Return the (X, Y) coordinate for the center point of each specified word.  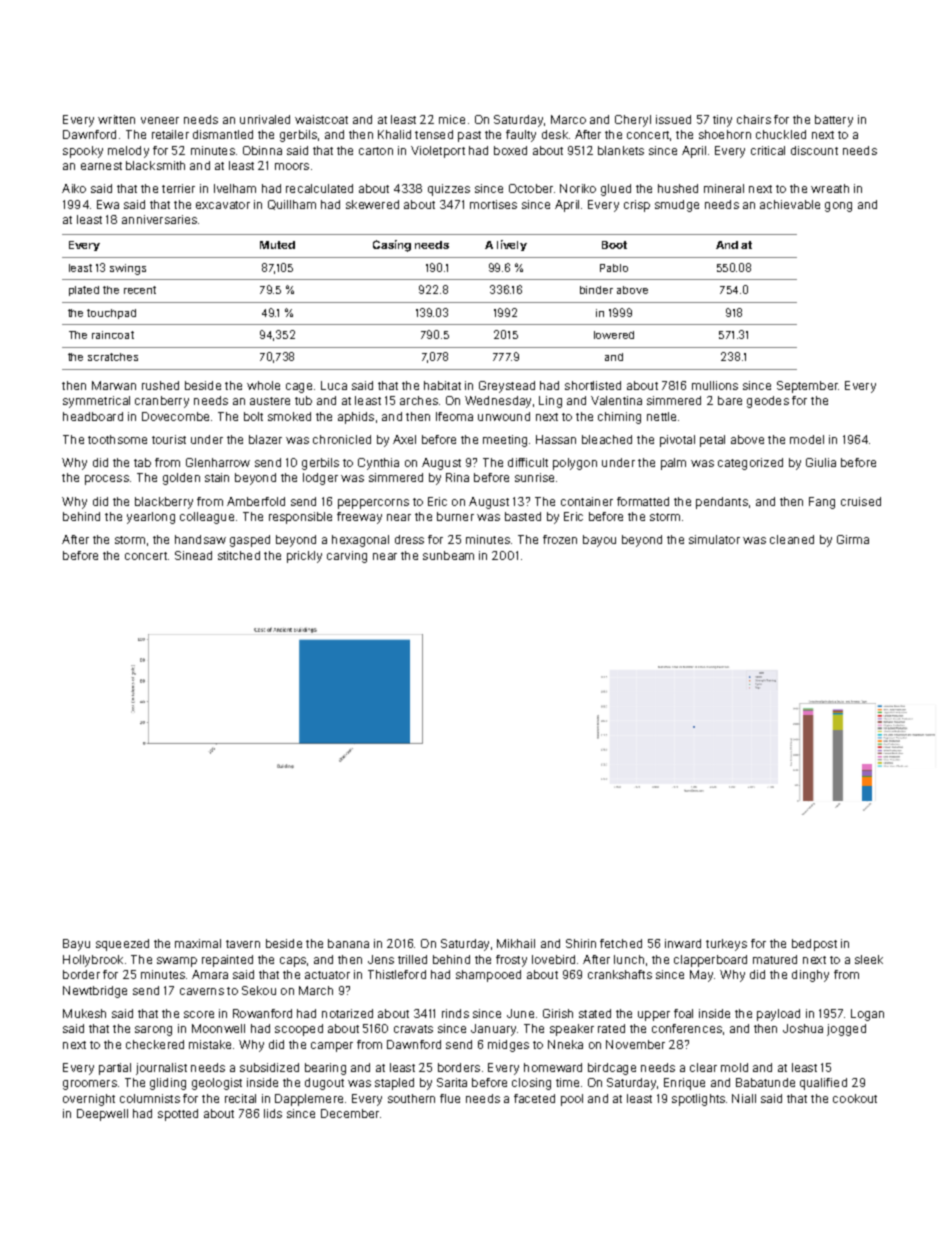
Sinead (193, 555)
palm (673, 464)
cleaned (792, 539)
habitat (442, 385)
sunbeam (448, 555)
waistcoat (321, 119)
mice (452, 119)
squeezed (122, 945)
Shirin (581, 943)
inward (683, 943)
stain (217, 477)
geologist (217, 1084)
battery (834, 121)
